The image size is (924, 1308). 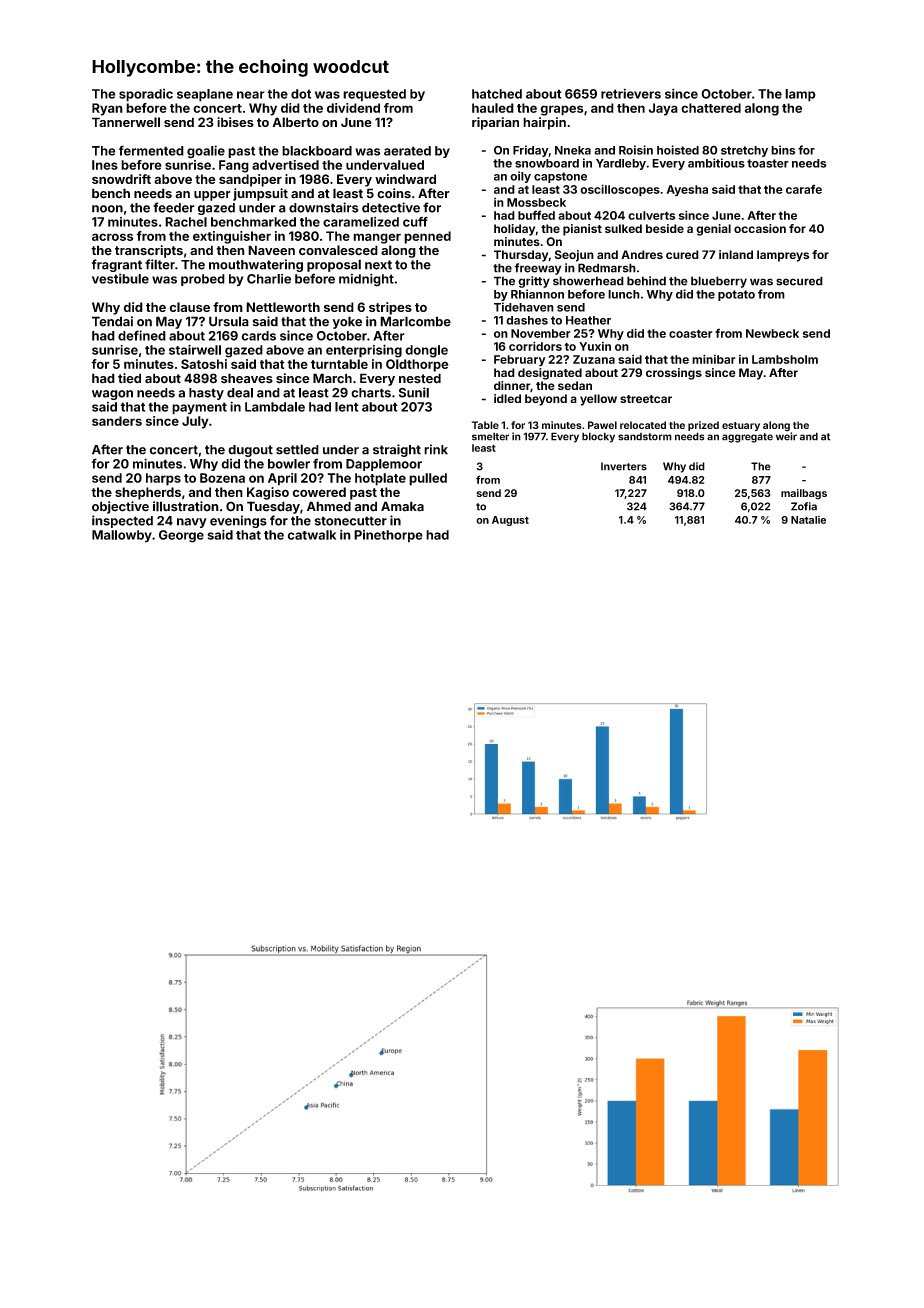 I want to click on Mallowby, so click(x=122, y=536).
